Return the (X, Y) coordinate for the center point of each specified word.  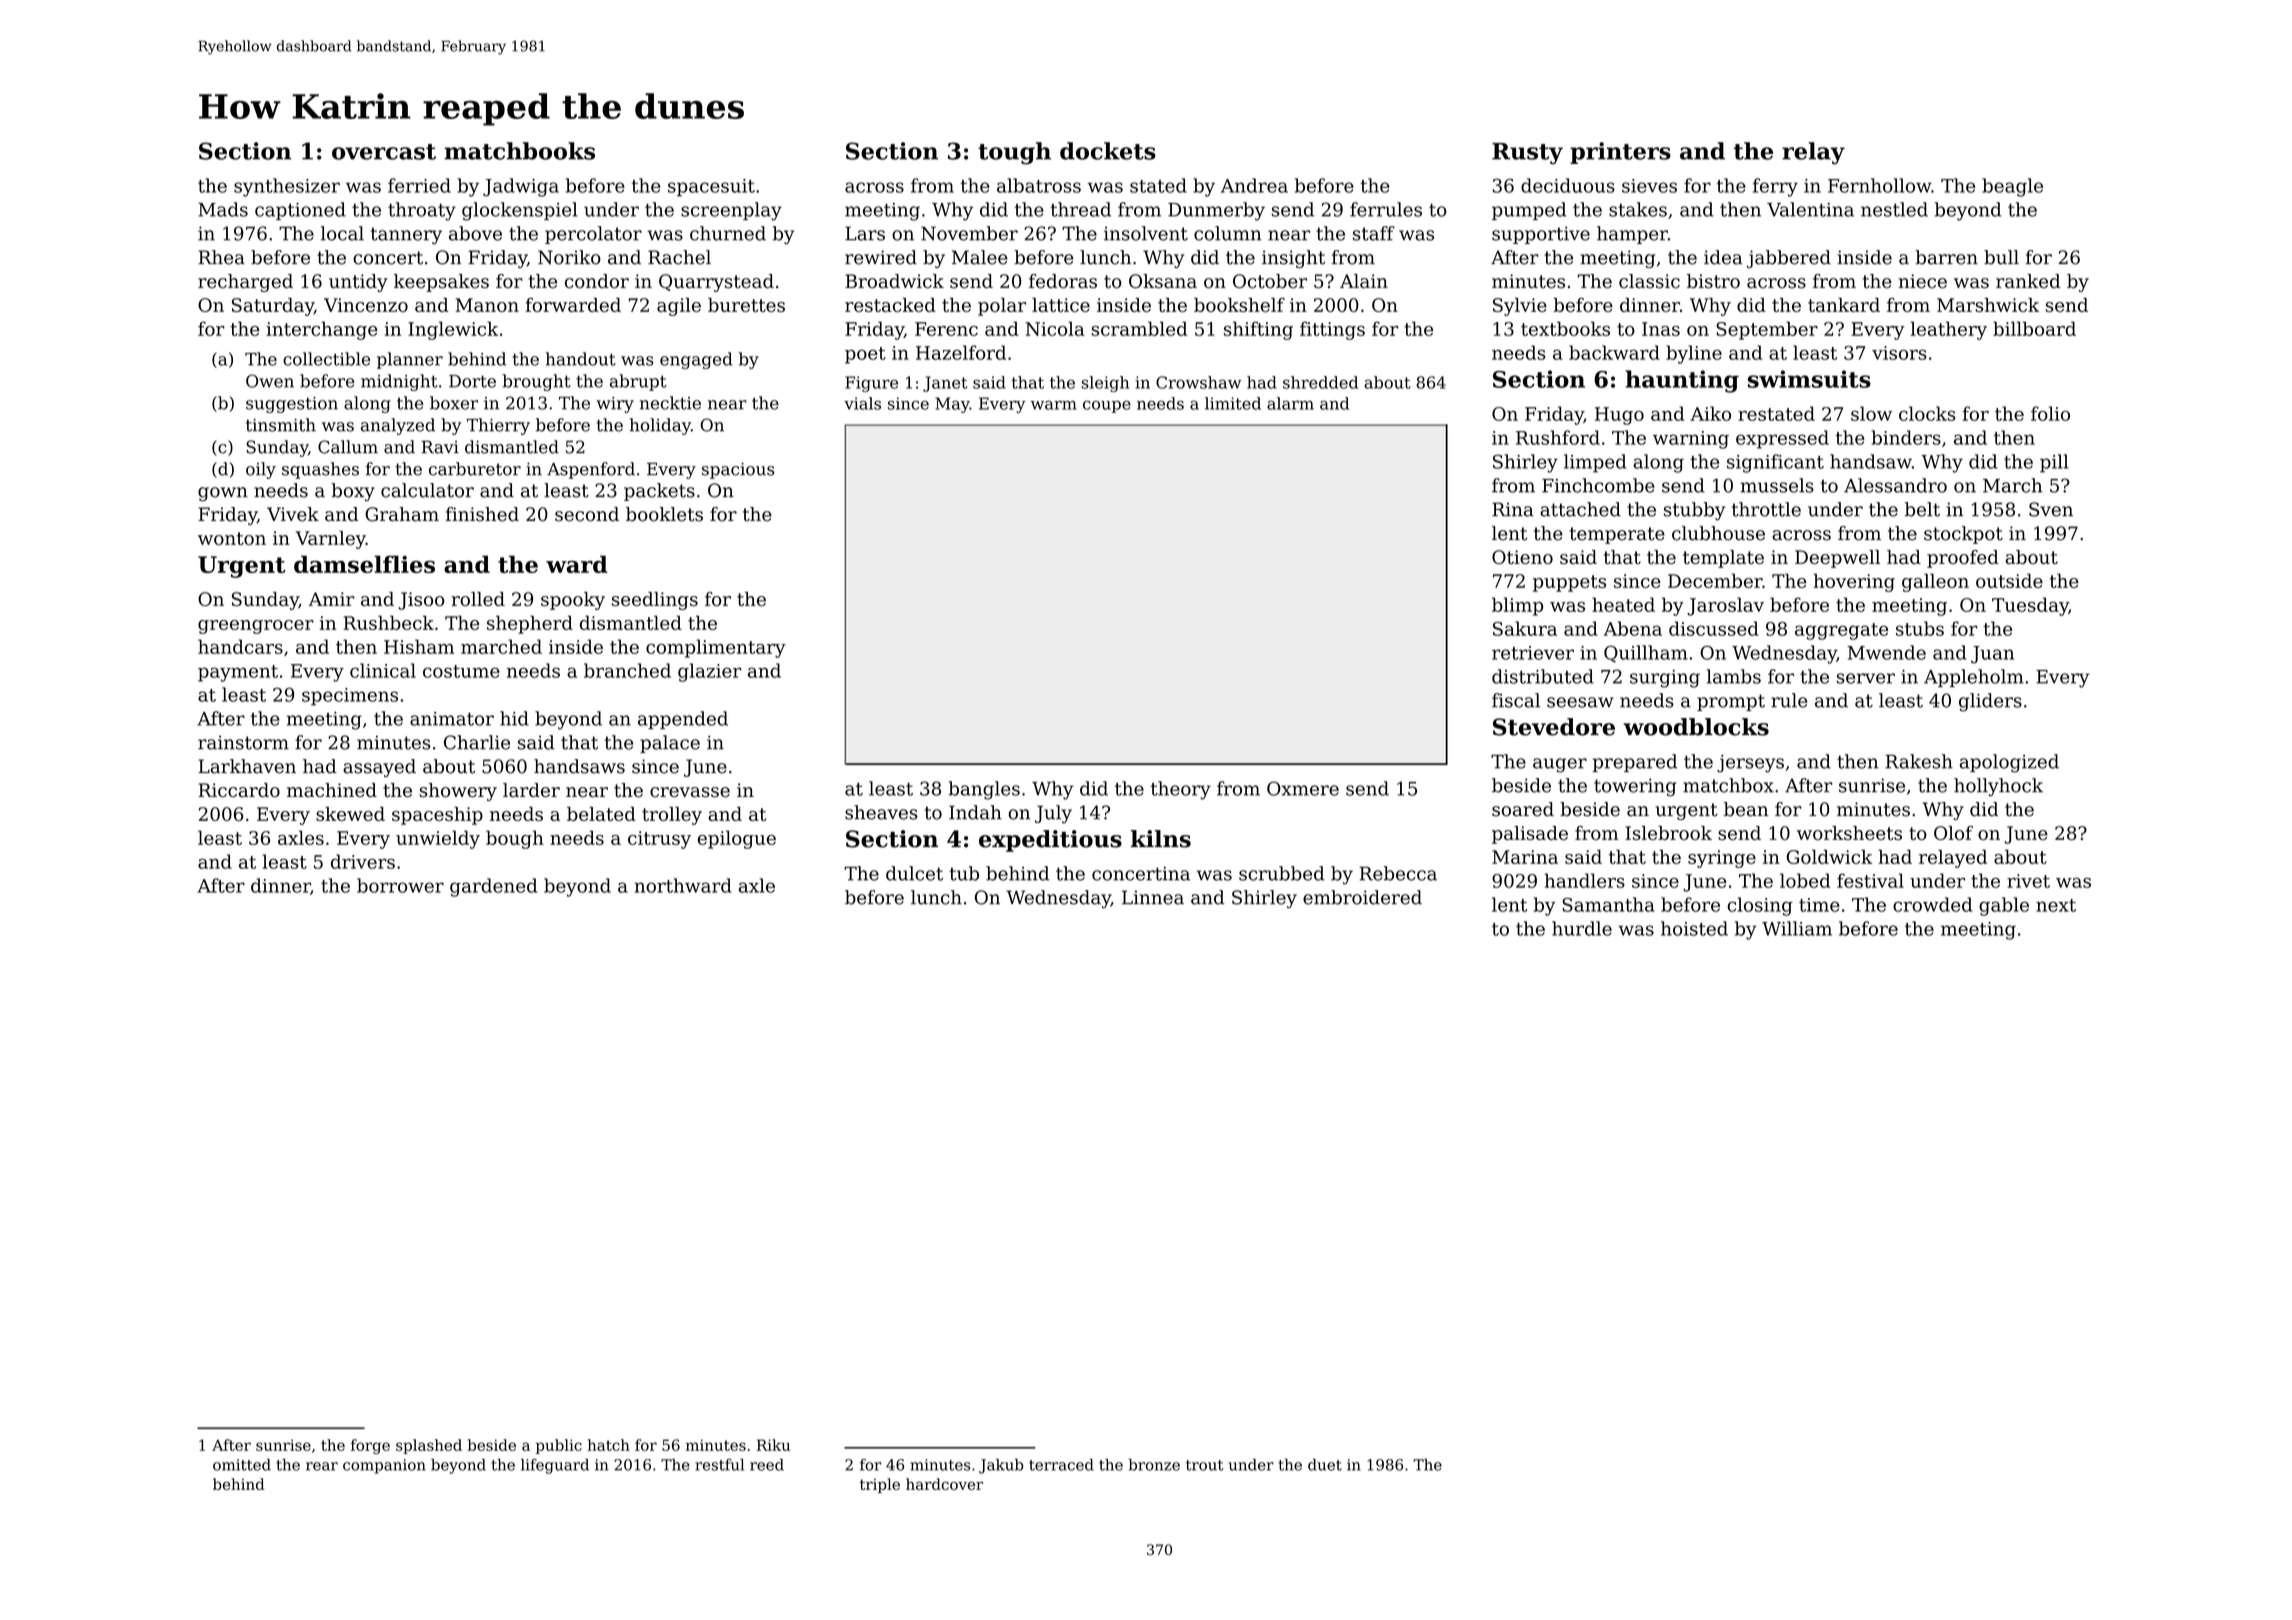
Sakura (1525, 628)
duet (1325, 1464)
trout (1204, 1465)
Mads (223, 209)
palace (670, 744)
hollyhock (1998, 787)
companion (384, 1466)
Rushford (1558, 437)
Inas (1661, 329)
